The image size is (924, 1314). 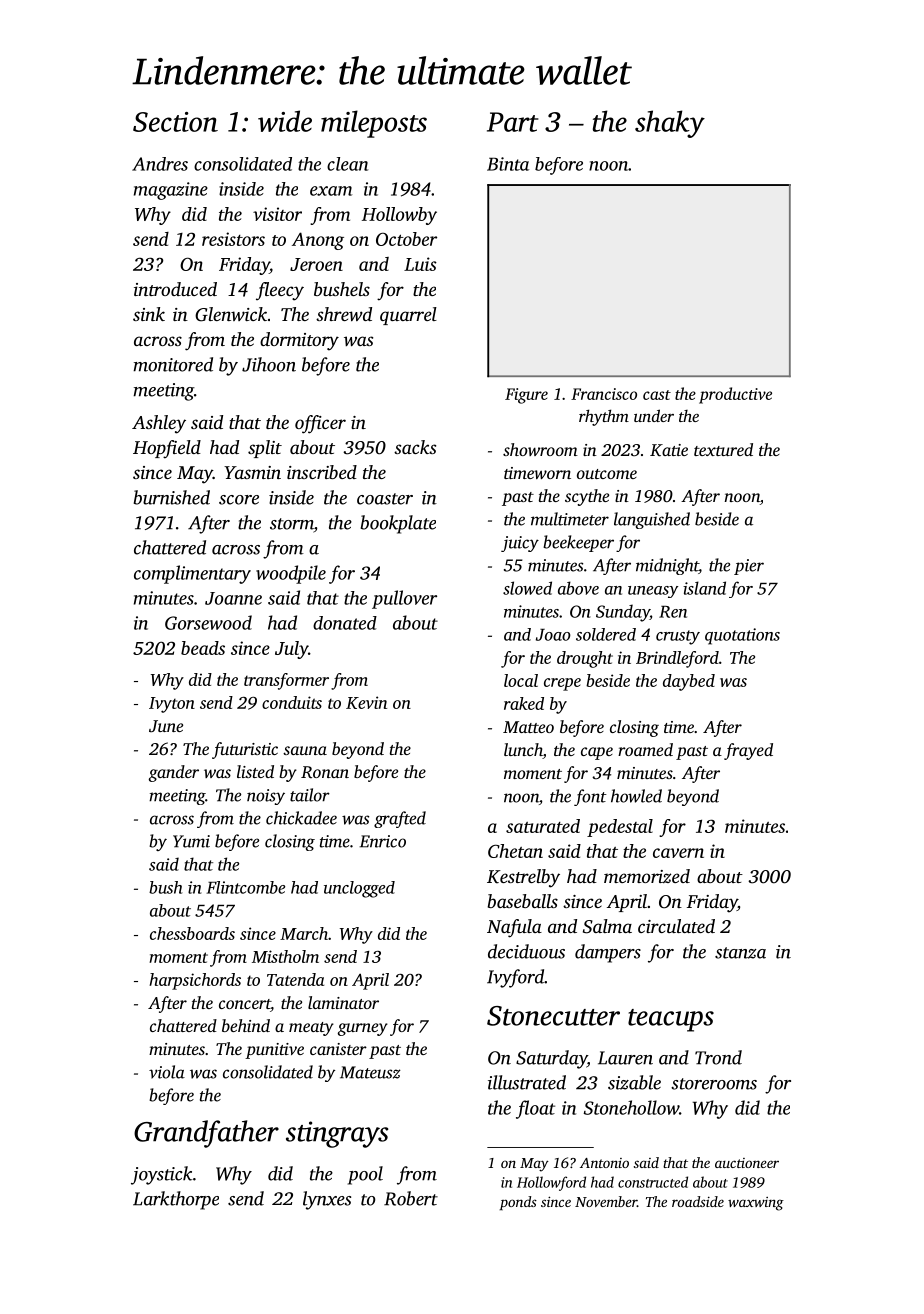 I want to click on Jihoon, so click(x=269, y=364).
